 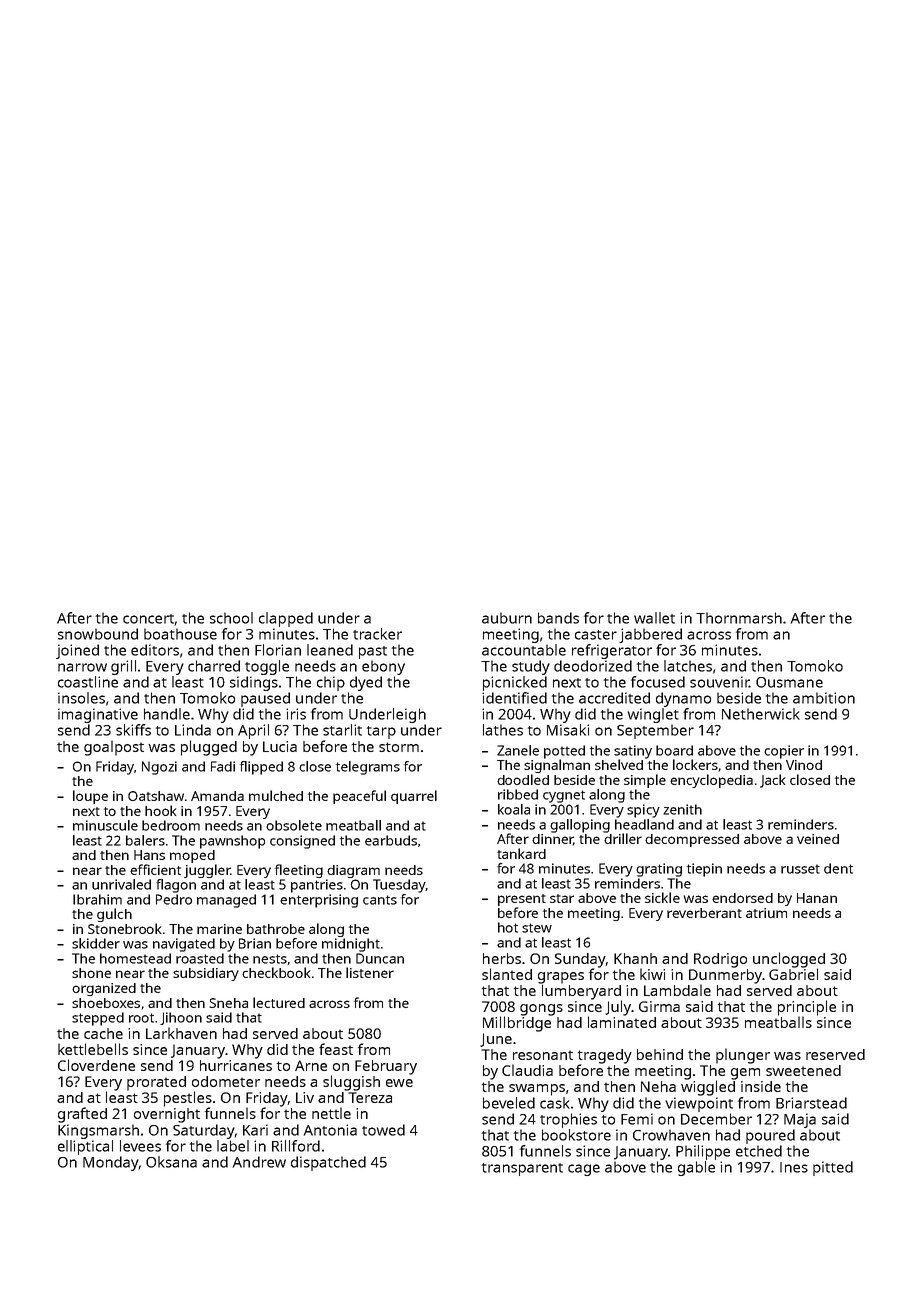 What do you see at coordinates (236, 1065) in the page?
I see `hurricanes` at bounding box center [236, 1065].
